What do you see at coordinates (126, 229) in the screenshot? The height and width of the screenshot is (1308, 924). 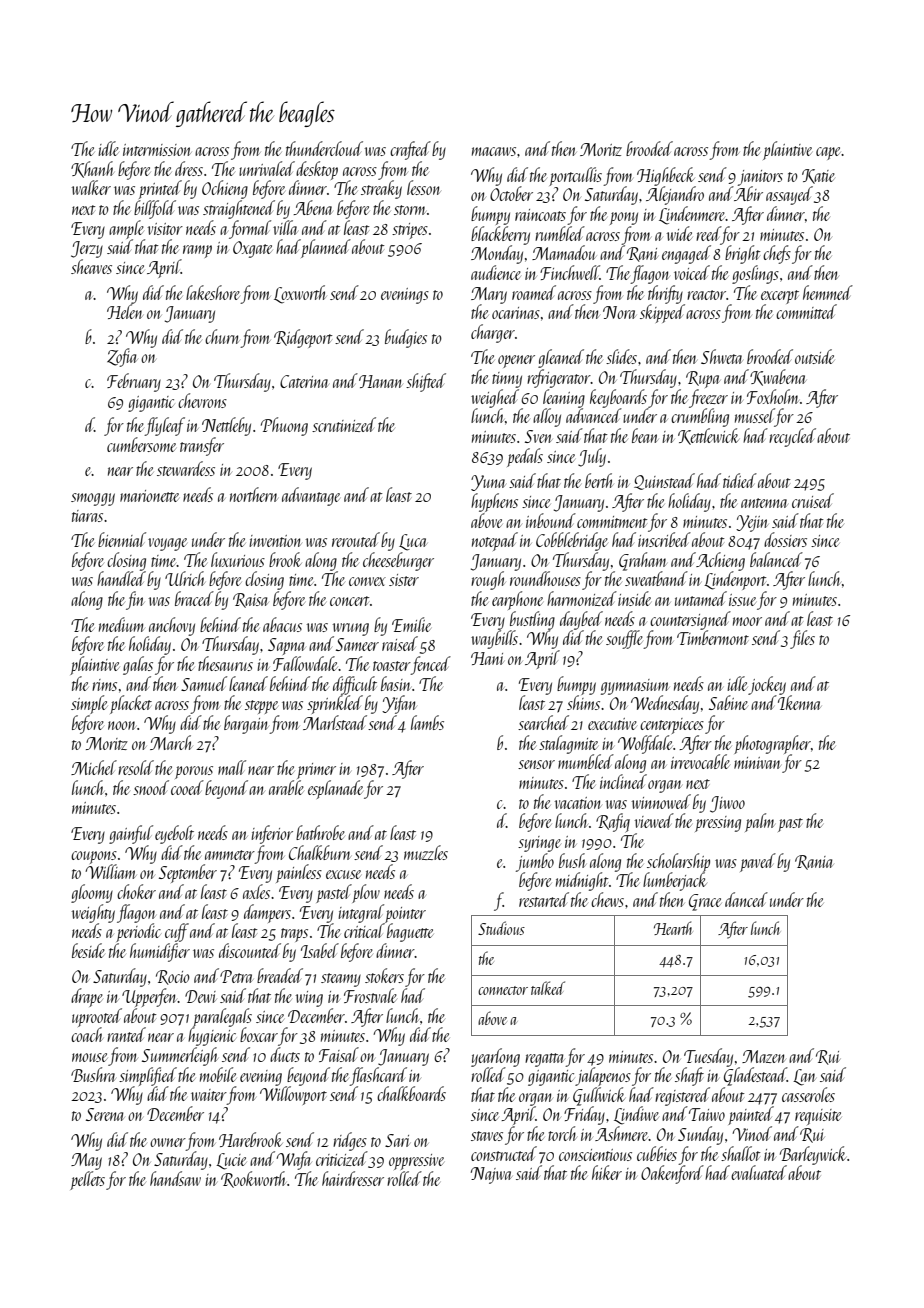 I see `ample` at bounding box center [126, 229].
